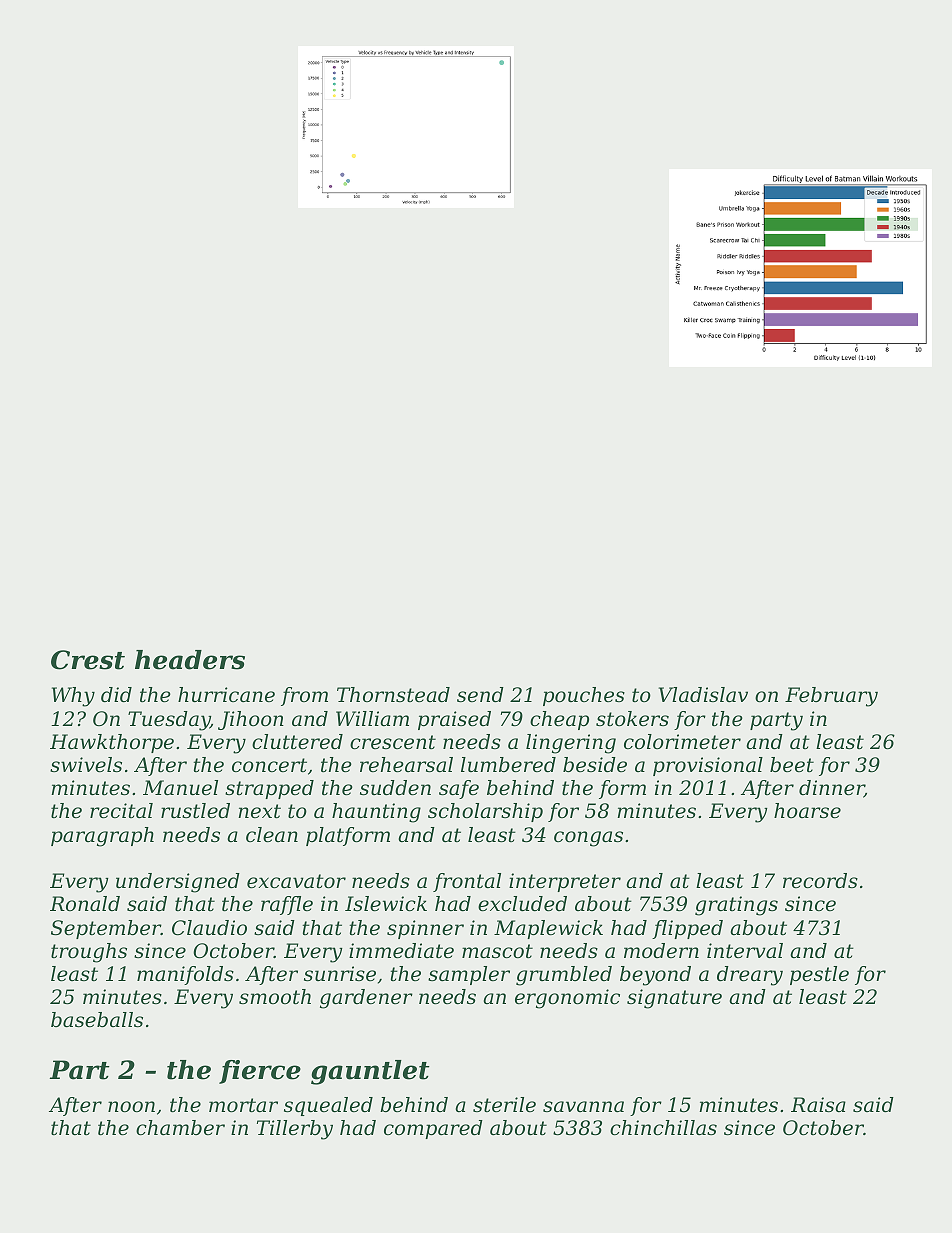 This screenshot has height=1233, width=952. Describe the element at coordinates (296, 881) in the screenshot. I see `excavator` at that location.
